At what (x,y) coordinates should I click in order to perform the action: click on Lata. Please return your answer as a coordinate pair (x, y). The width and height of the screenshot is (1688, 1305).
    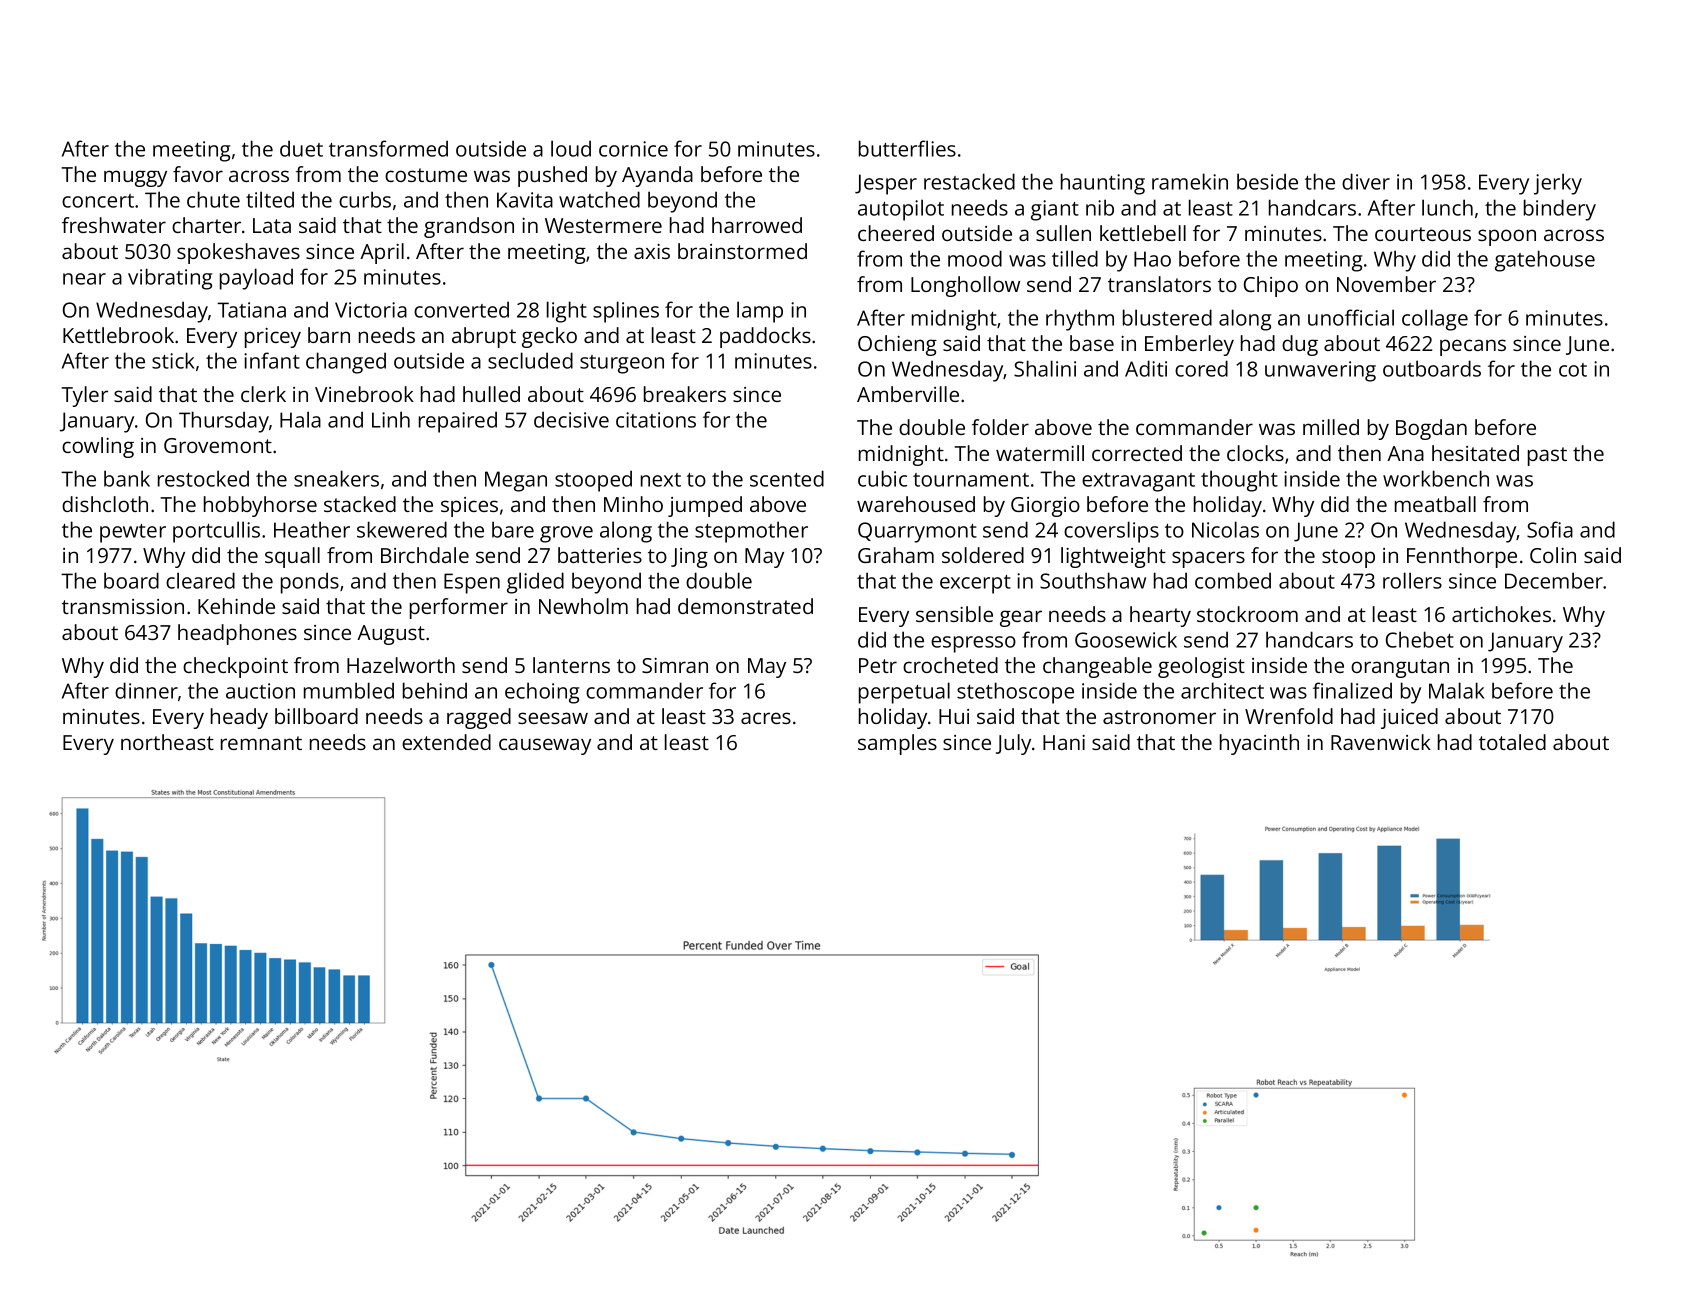
    Looking at the image, I should click on (272, 225).
